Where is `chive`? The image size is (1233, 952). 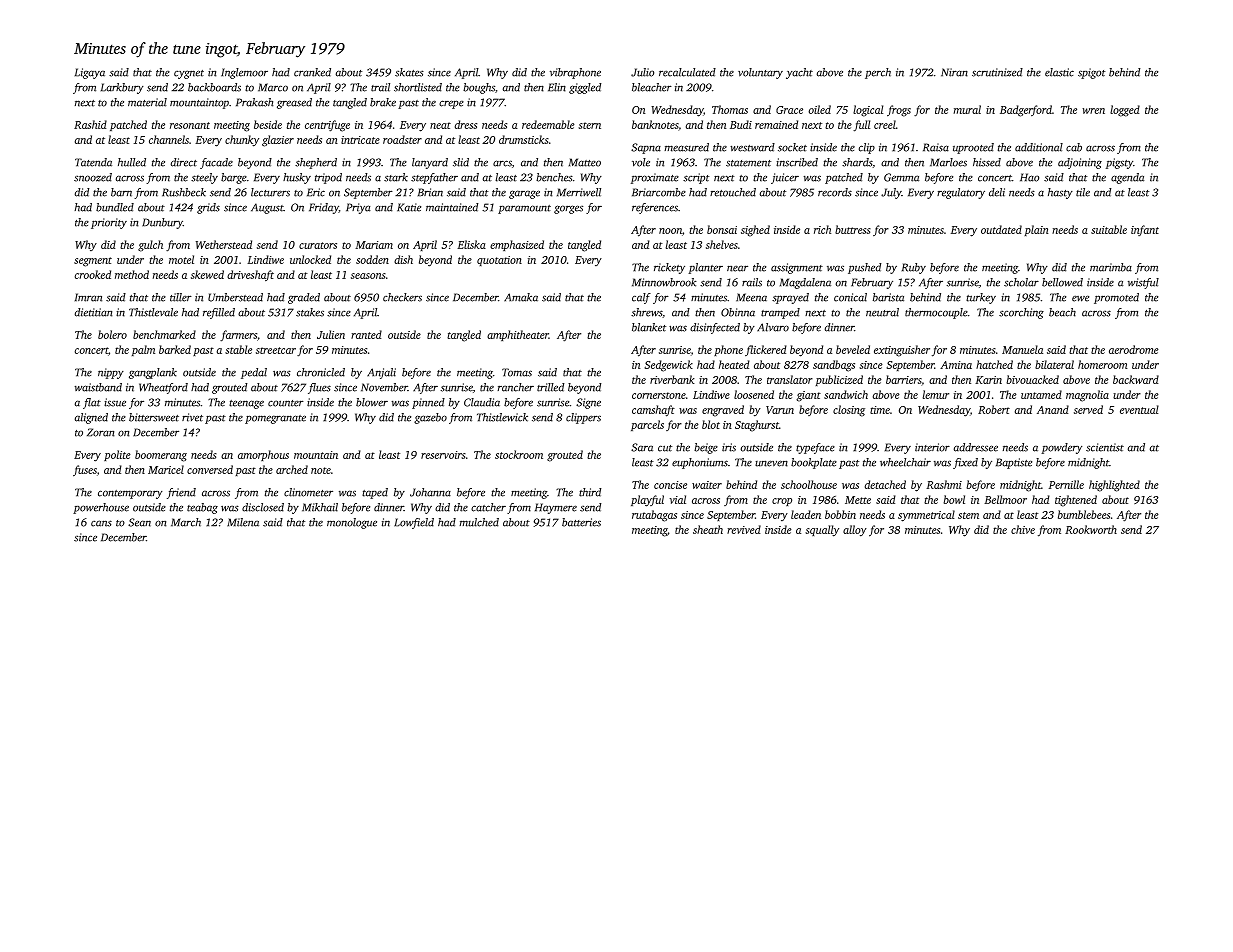 chive is located at coordinates (1023, 529).
